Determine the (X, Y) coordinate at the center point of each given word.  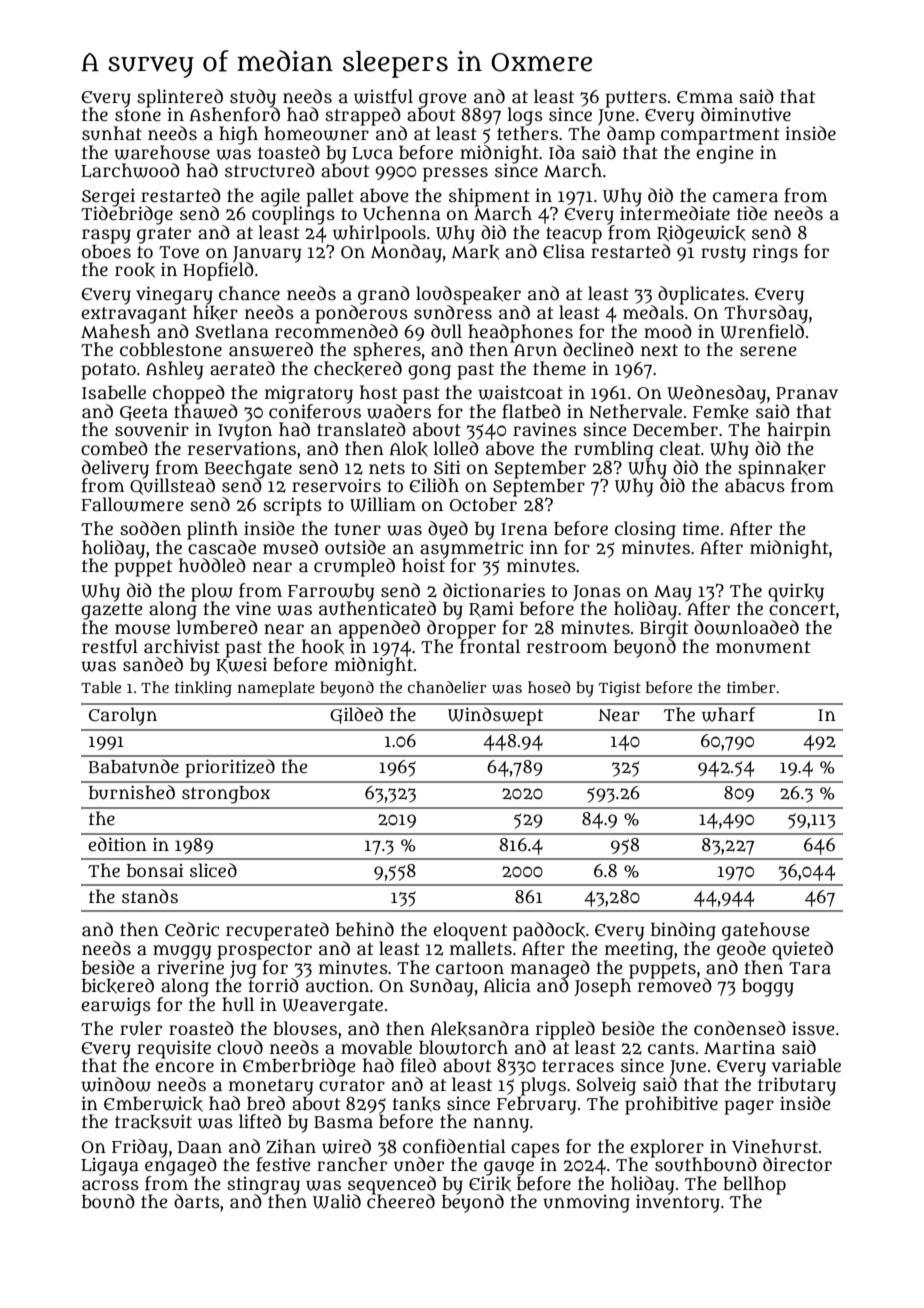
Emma (705, 97)
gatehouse (766, 931)
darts (197, 1201)
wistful (383, 96)
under (419, 1164)
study (253, 98)
